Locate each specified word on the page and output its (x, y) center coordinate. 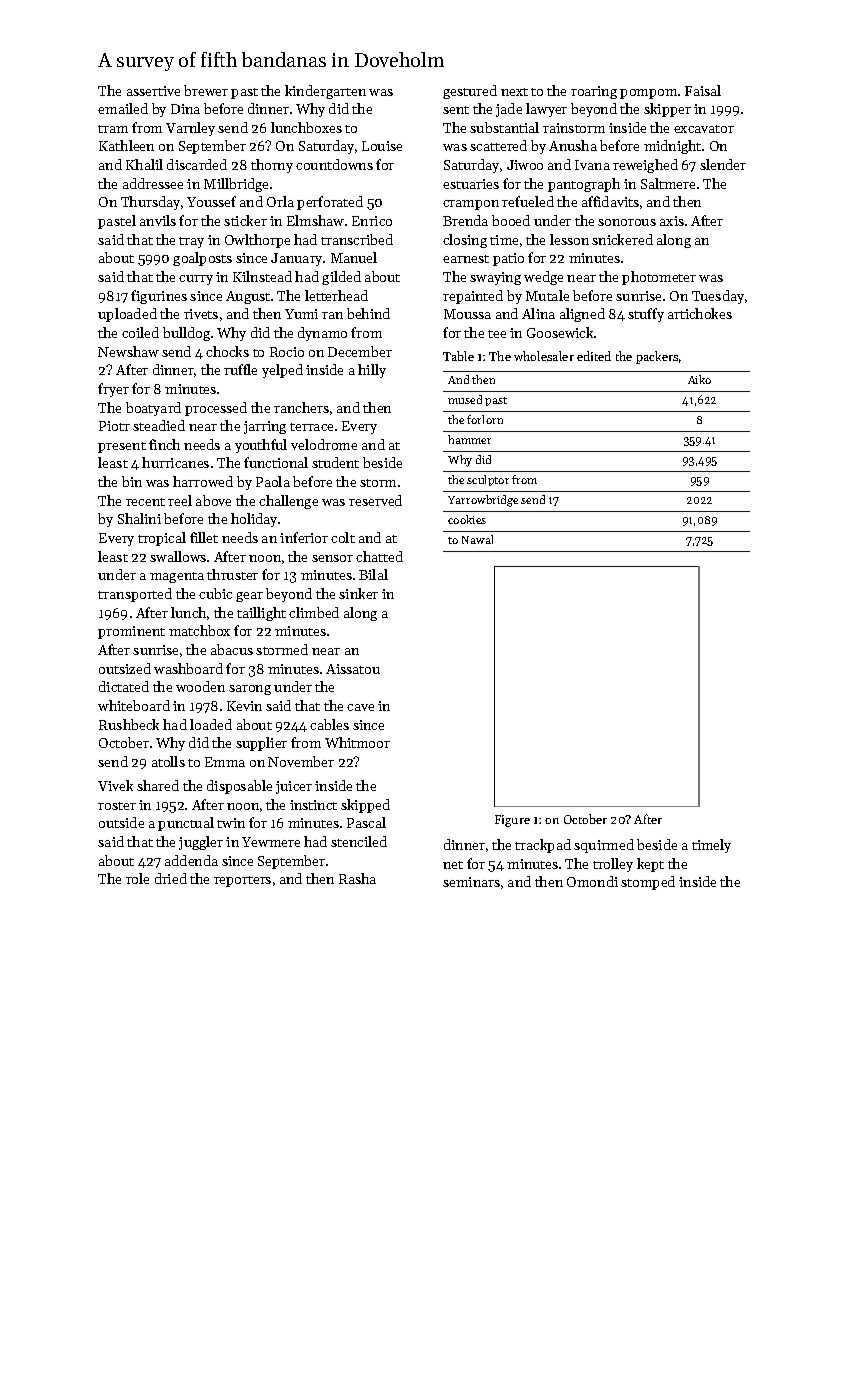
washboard (188, 668)
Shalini (139, 518)
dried (171, 878)
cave (360, 707)
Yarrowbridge (483, 501)
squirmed (604, 846)
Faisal (703, 90)
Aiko (699, 379)
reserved (375, 500)
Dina (185, 109)
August (248, 297)
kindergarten (325, 92)
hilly (372, 371)
